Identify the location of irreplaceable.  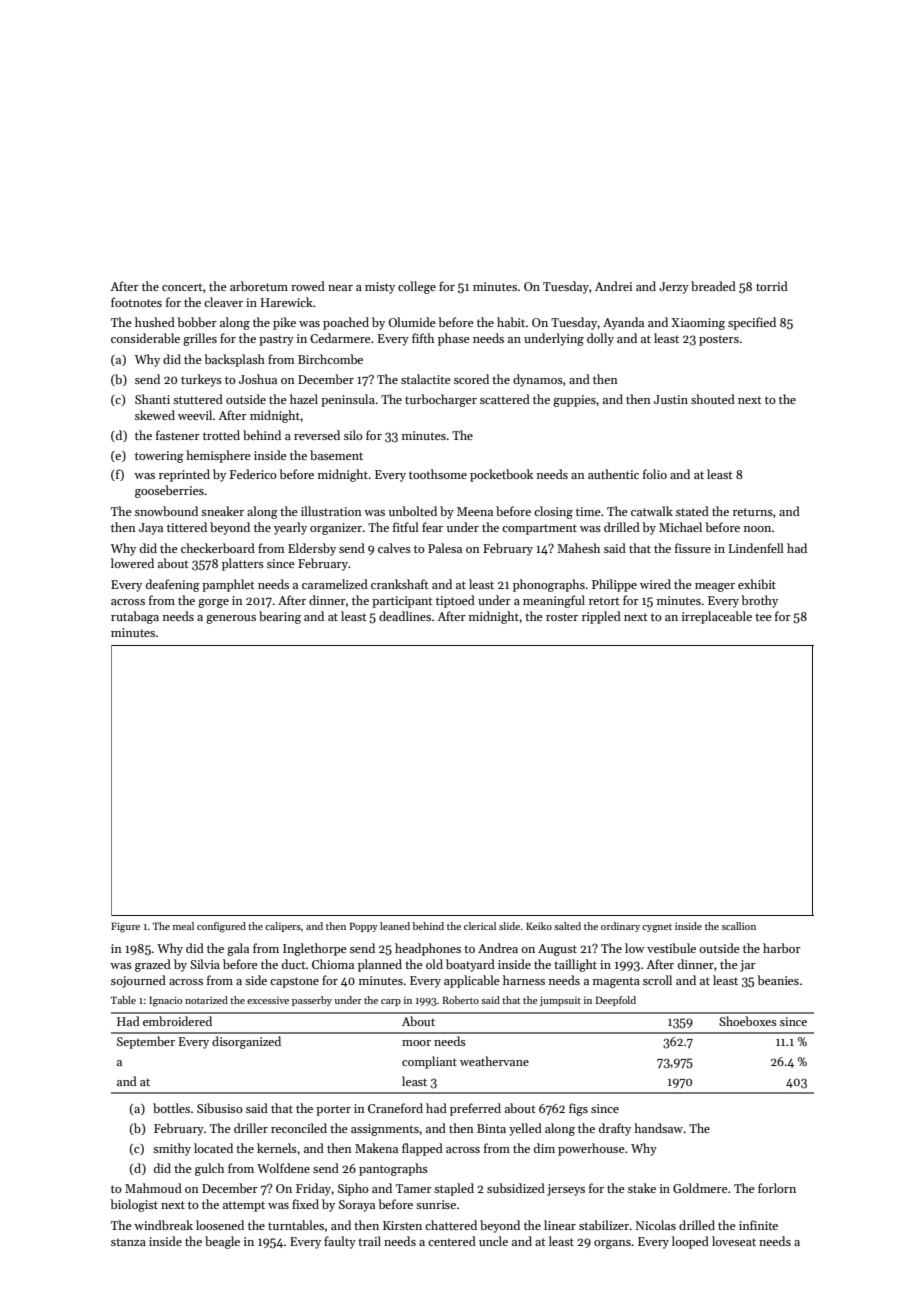
(717, 617).
